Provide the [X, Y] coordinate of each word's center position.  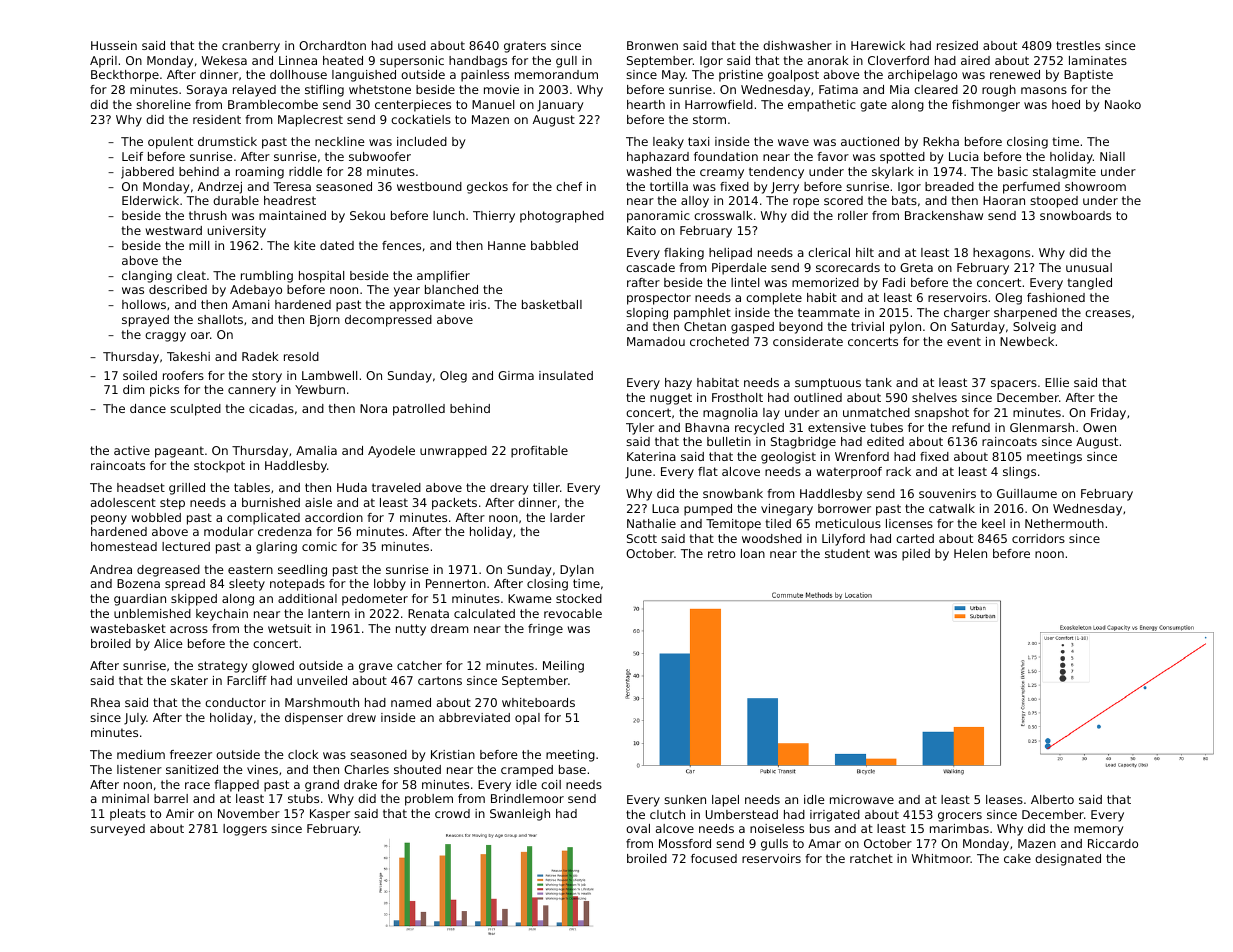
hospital [321, 277]
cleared [936, 89]
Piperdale [739, 269]
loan [753, 553]
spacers [1014, 385]
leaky [668, 143]
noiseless [777, 828]
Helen [970, 553]
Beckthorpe [125, 76]
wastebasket [128, 628]
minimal [125, 798]
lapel [725, 801]
